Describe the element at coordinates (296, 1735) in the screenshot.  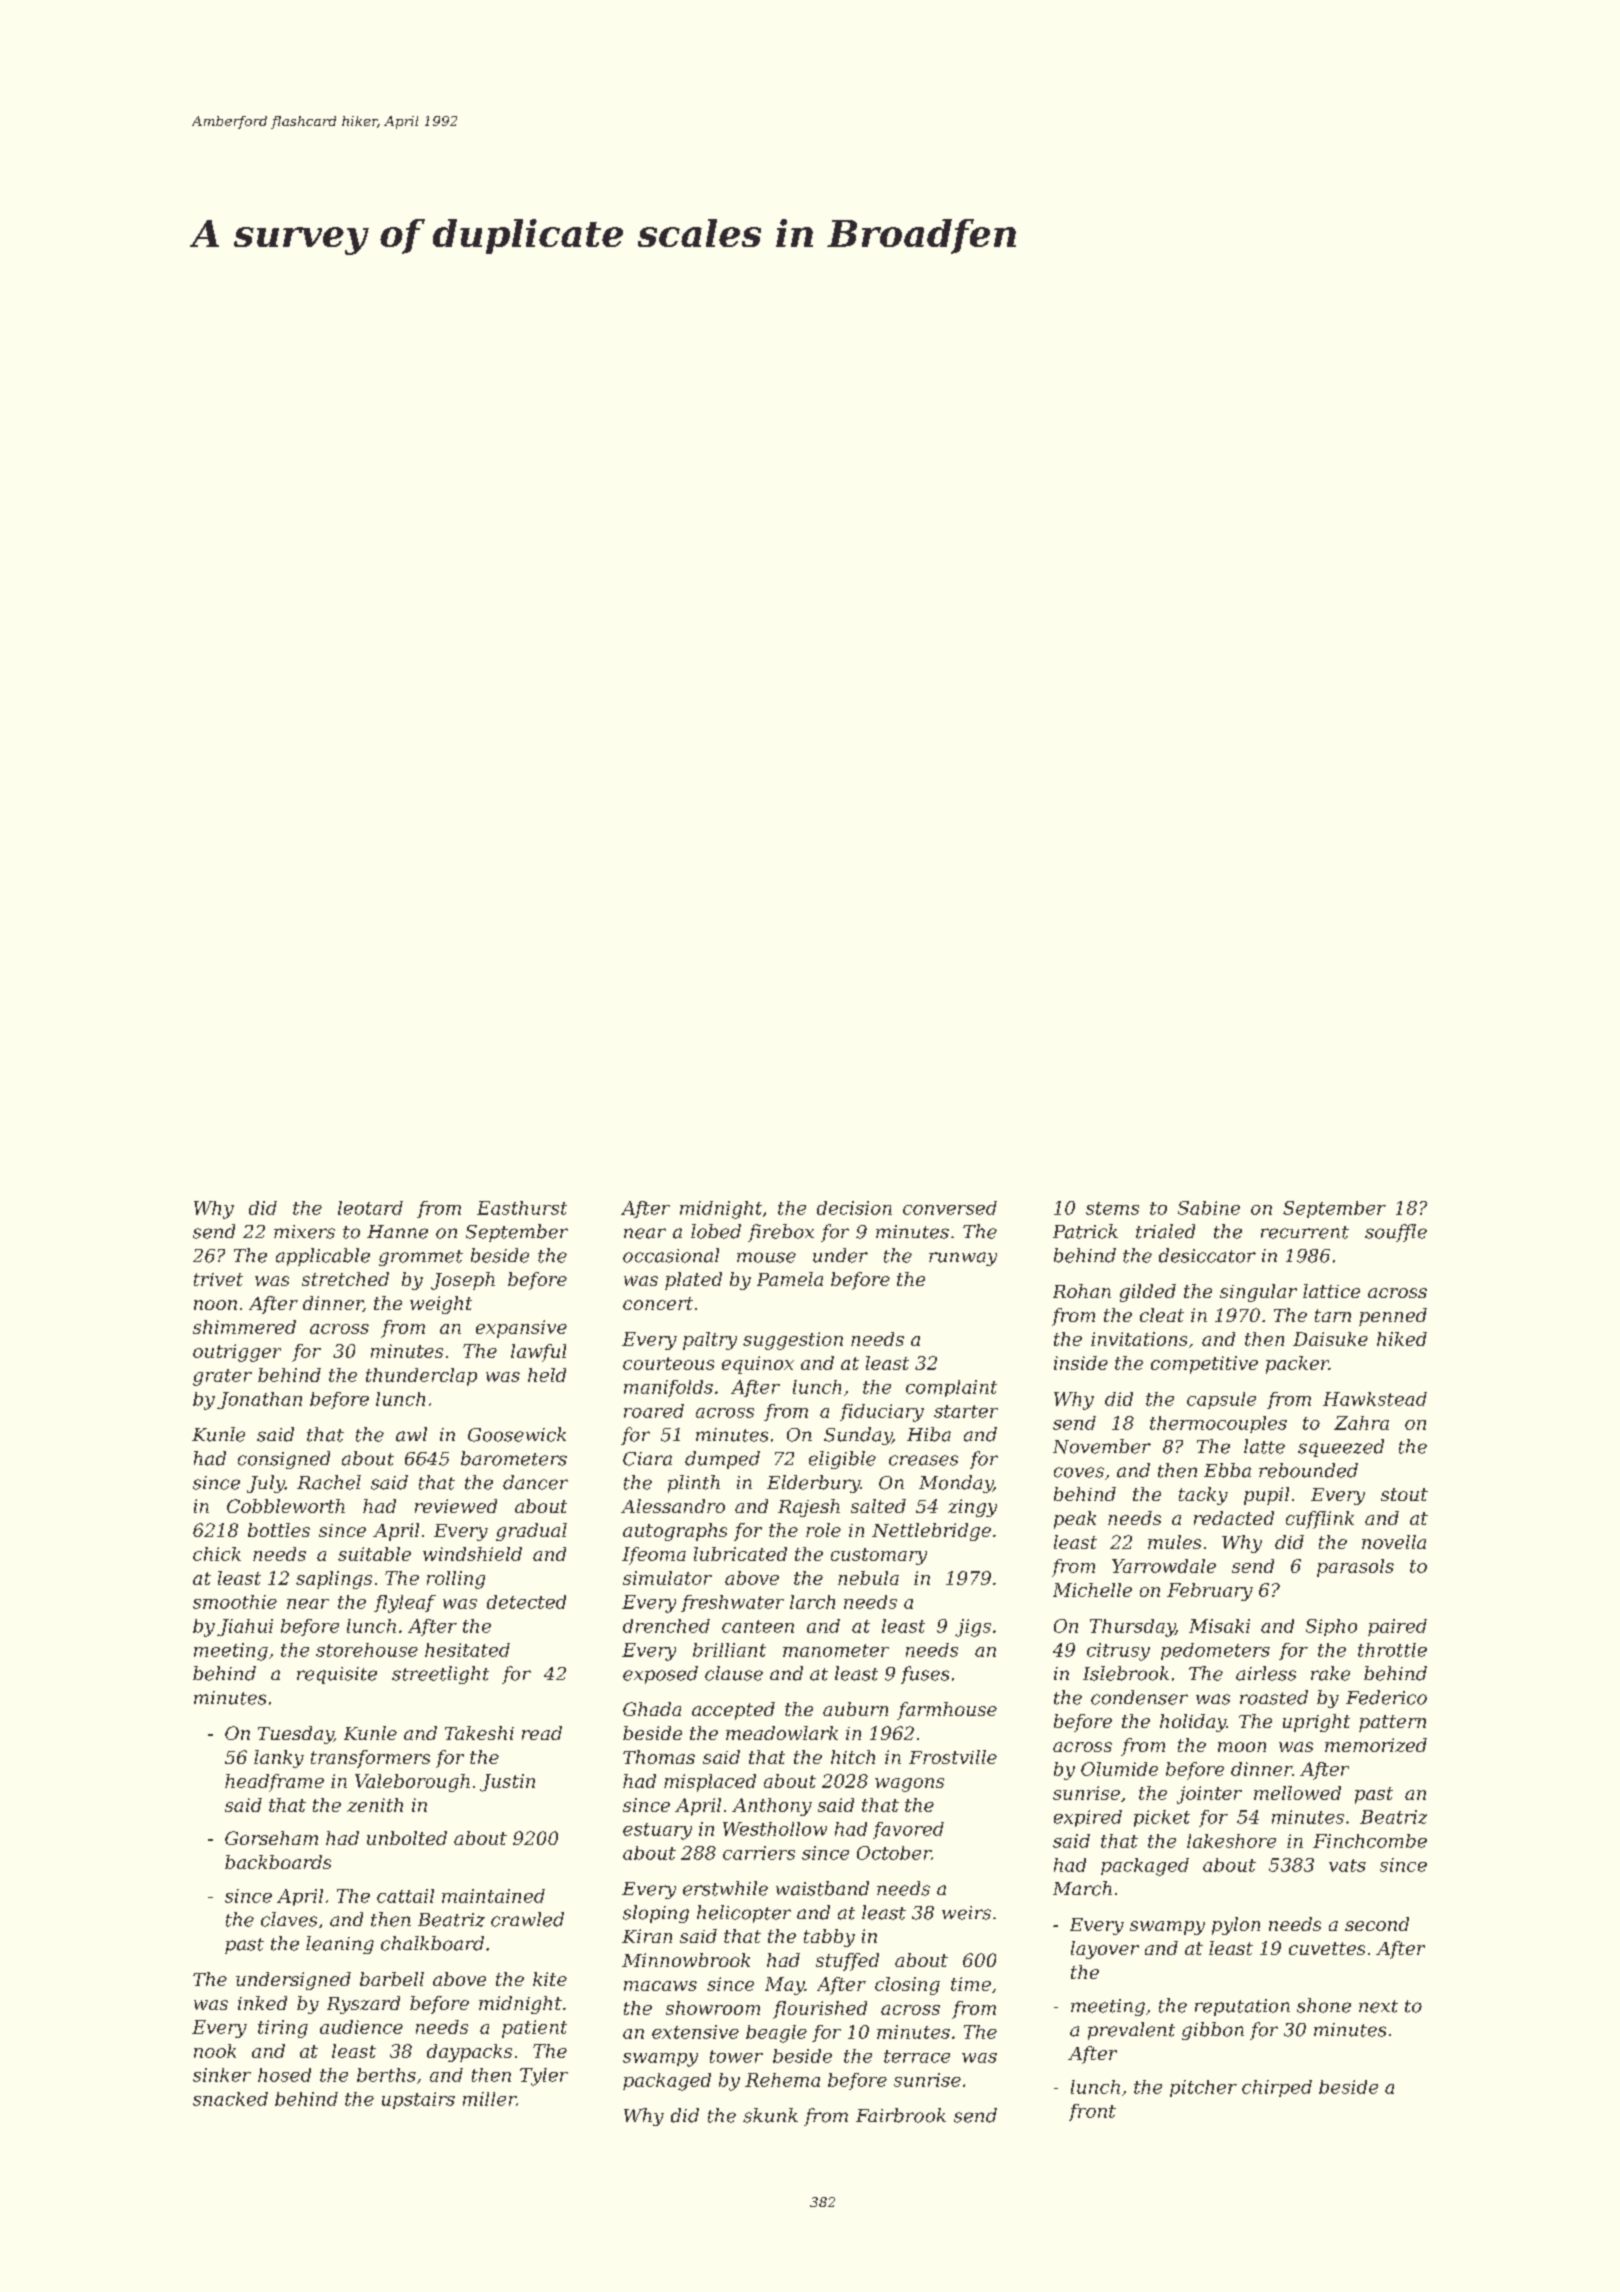
I see `Tuesday` at that location.
